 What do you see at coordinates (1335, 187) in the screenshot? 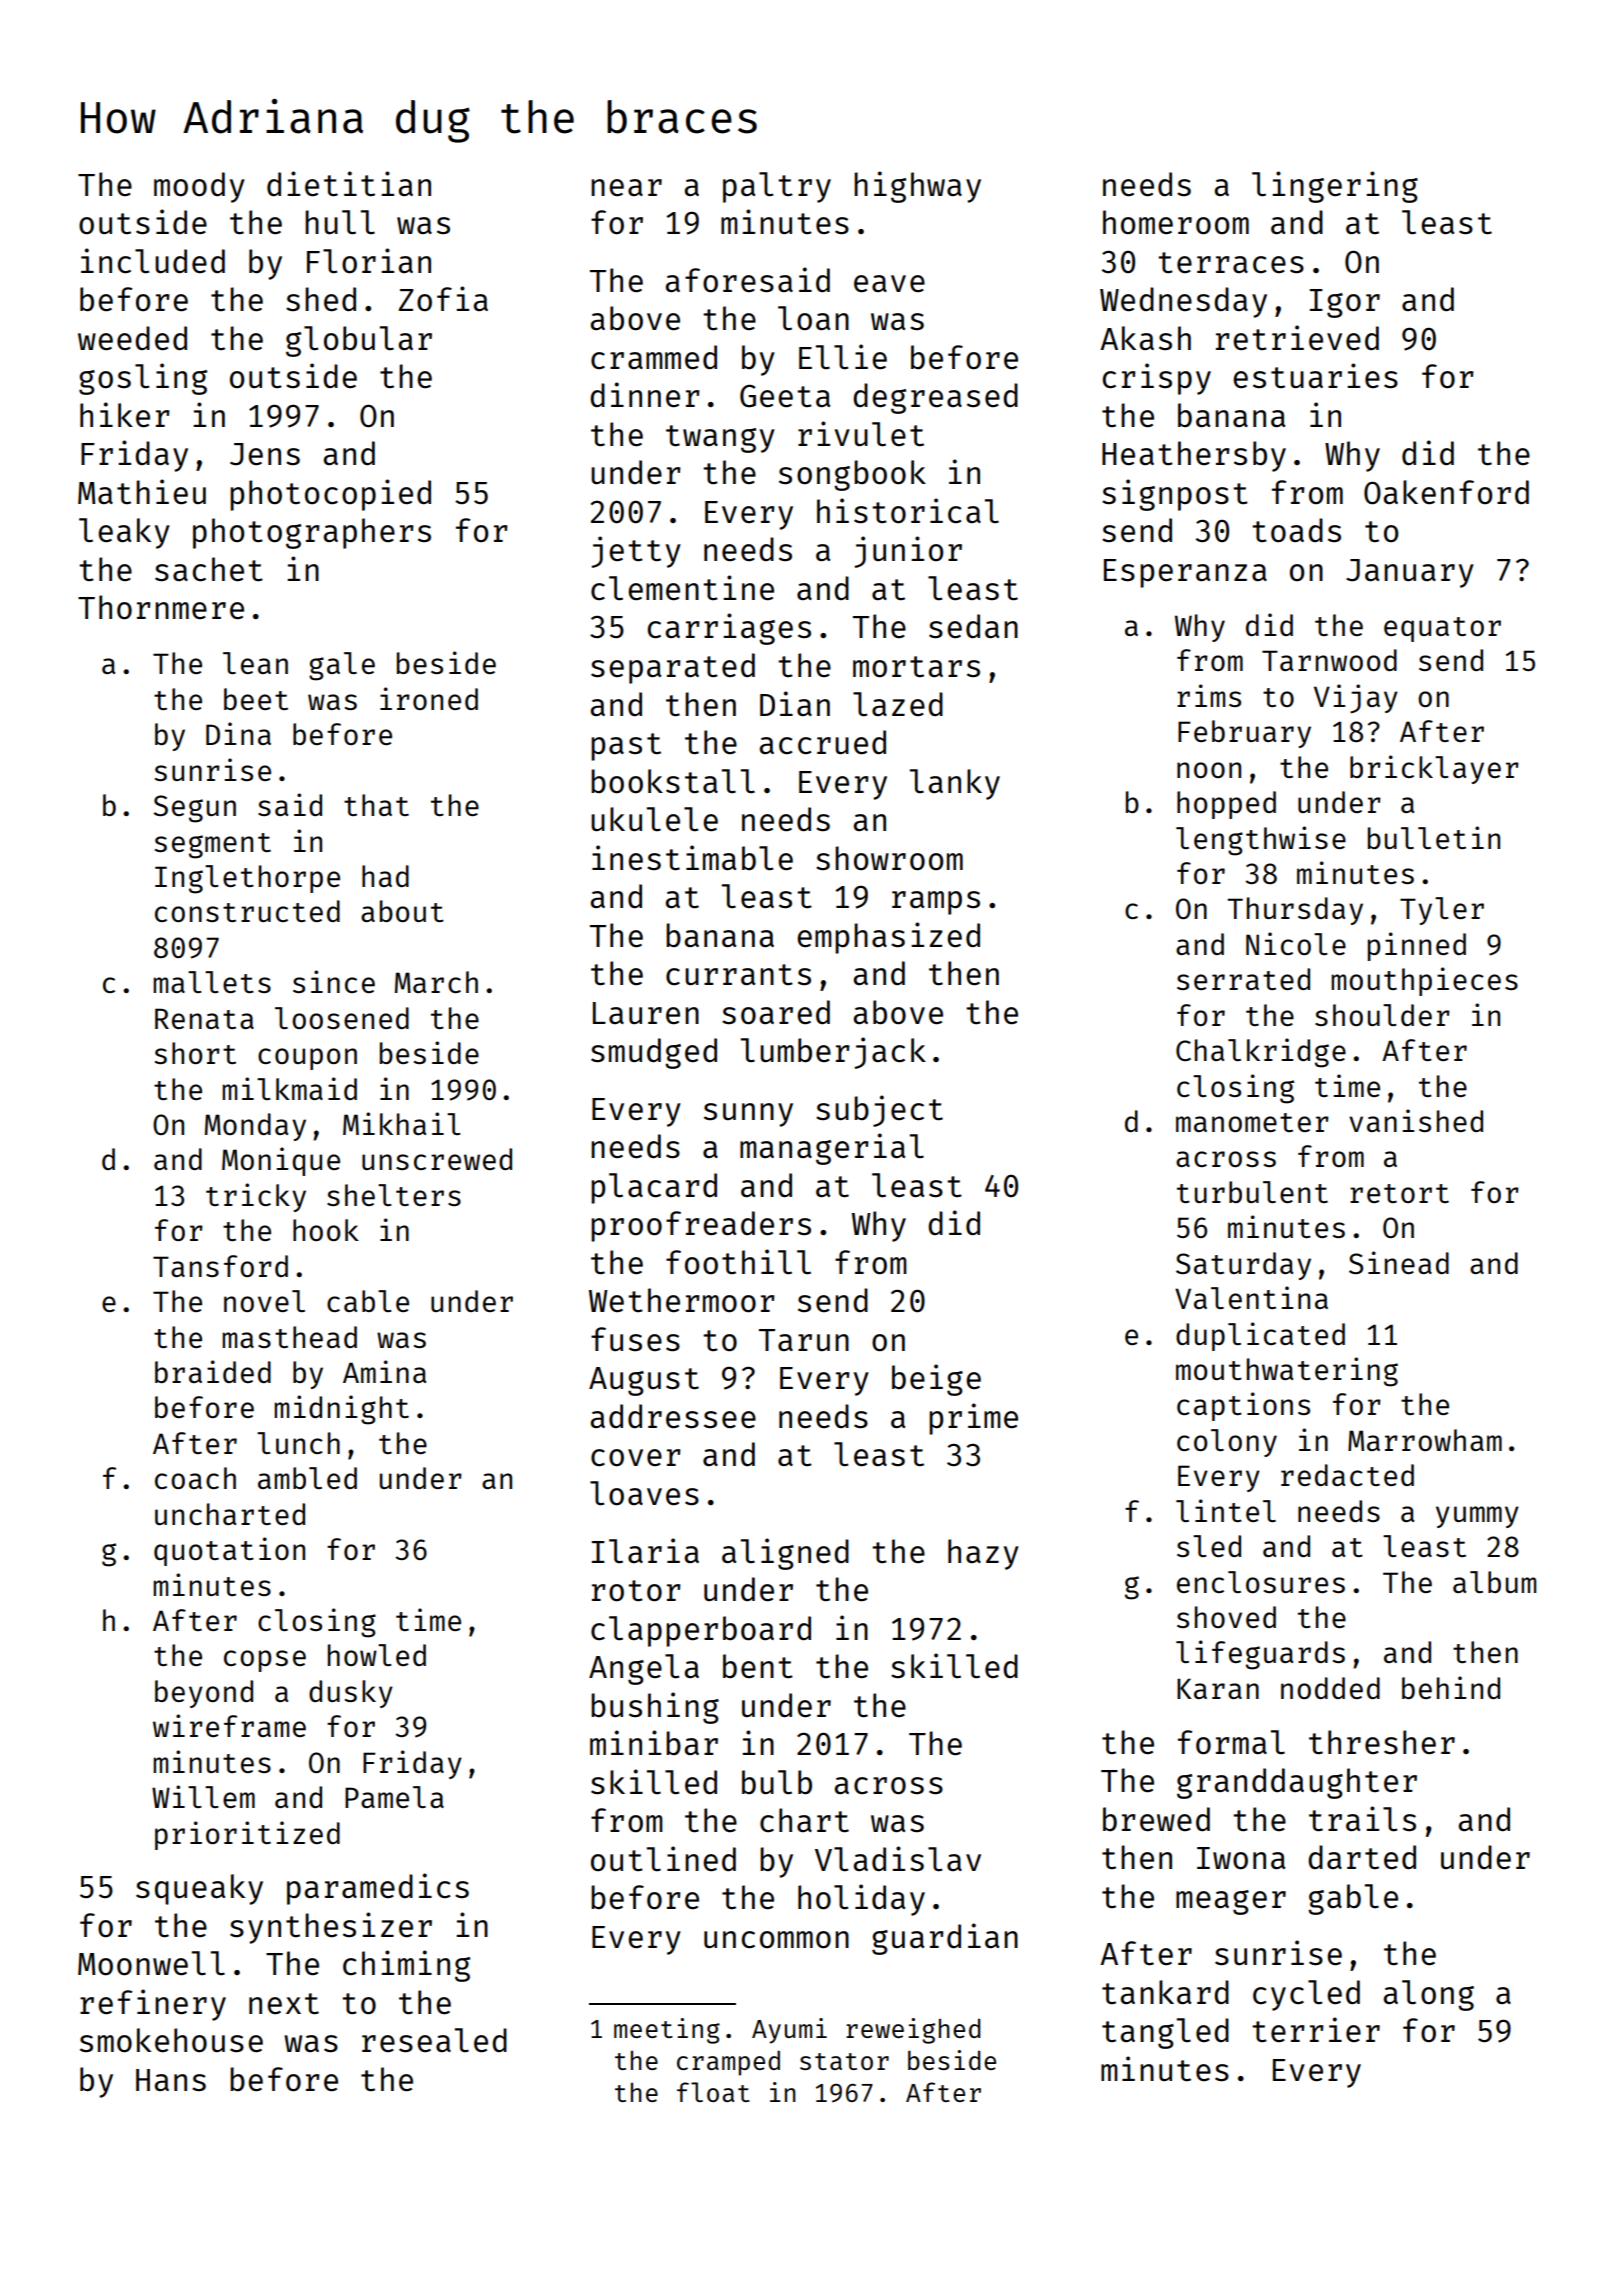
I see `lingering` at bounding box center [1335, 187].
